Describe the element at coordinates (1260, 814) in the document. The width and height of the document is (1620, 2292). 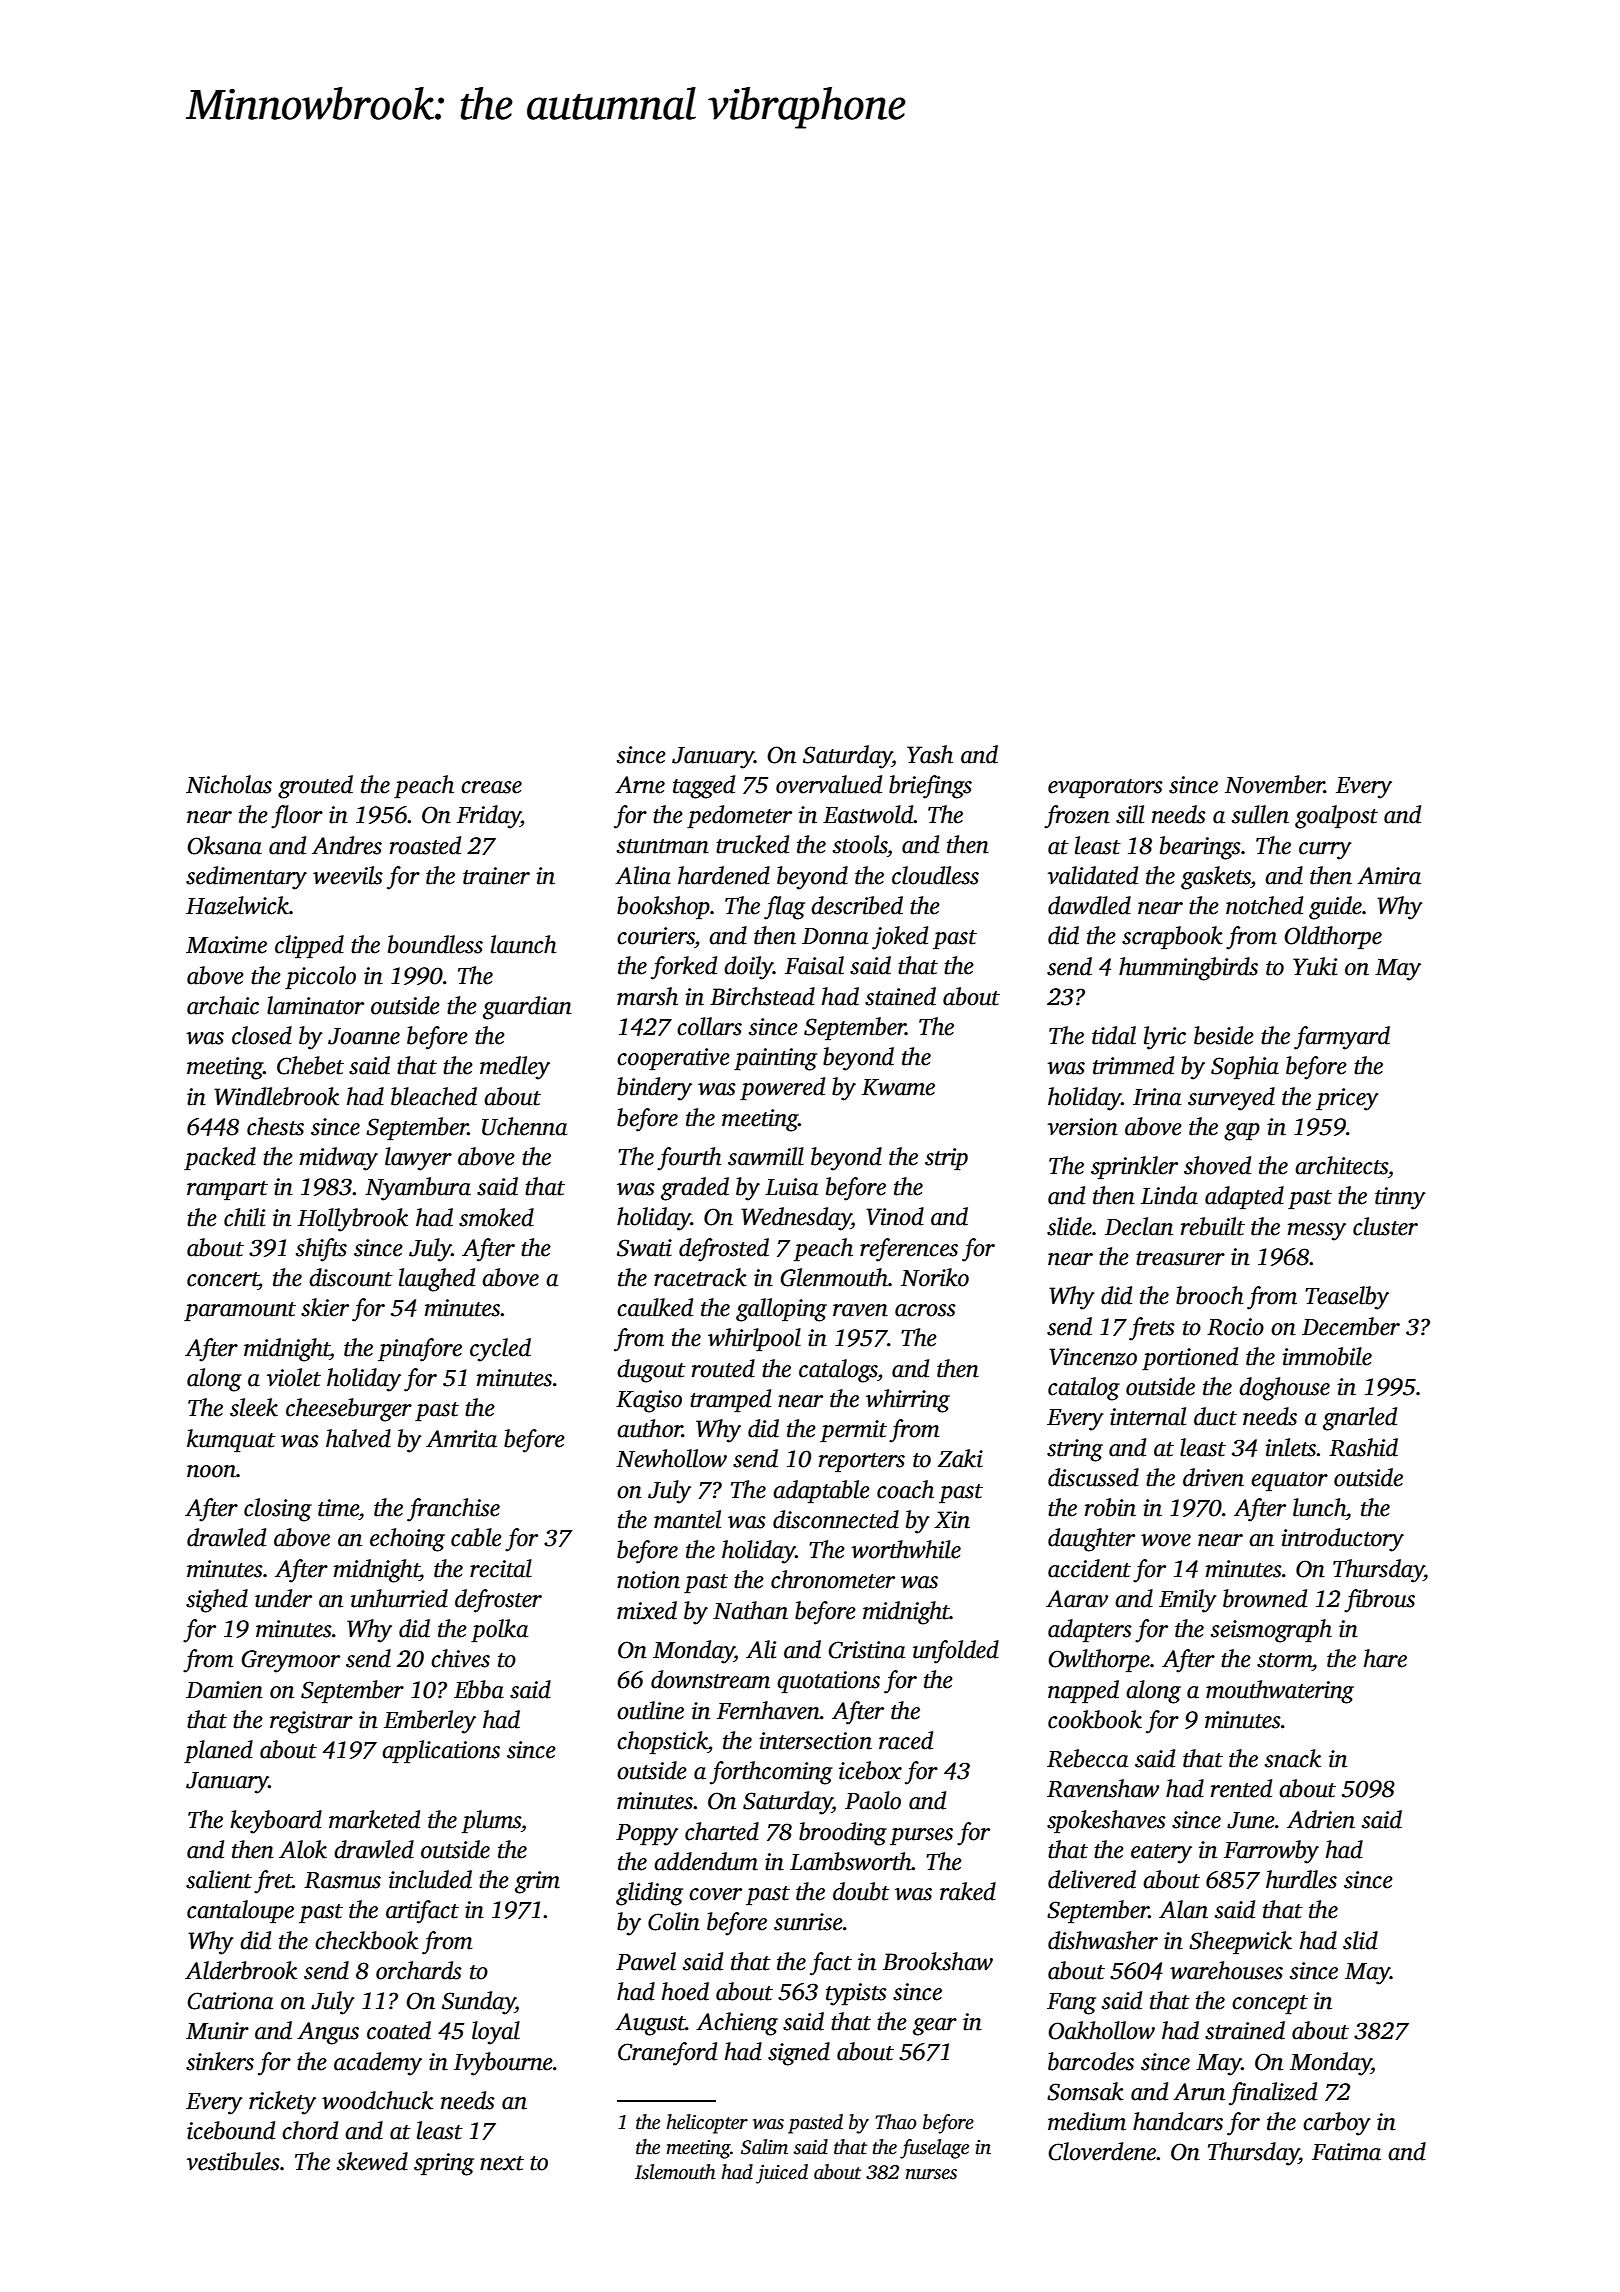
I see `sullen` at that location.
